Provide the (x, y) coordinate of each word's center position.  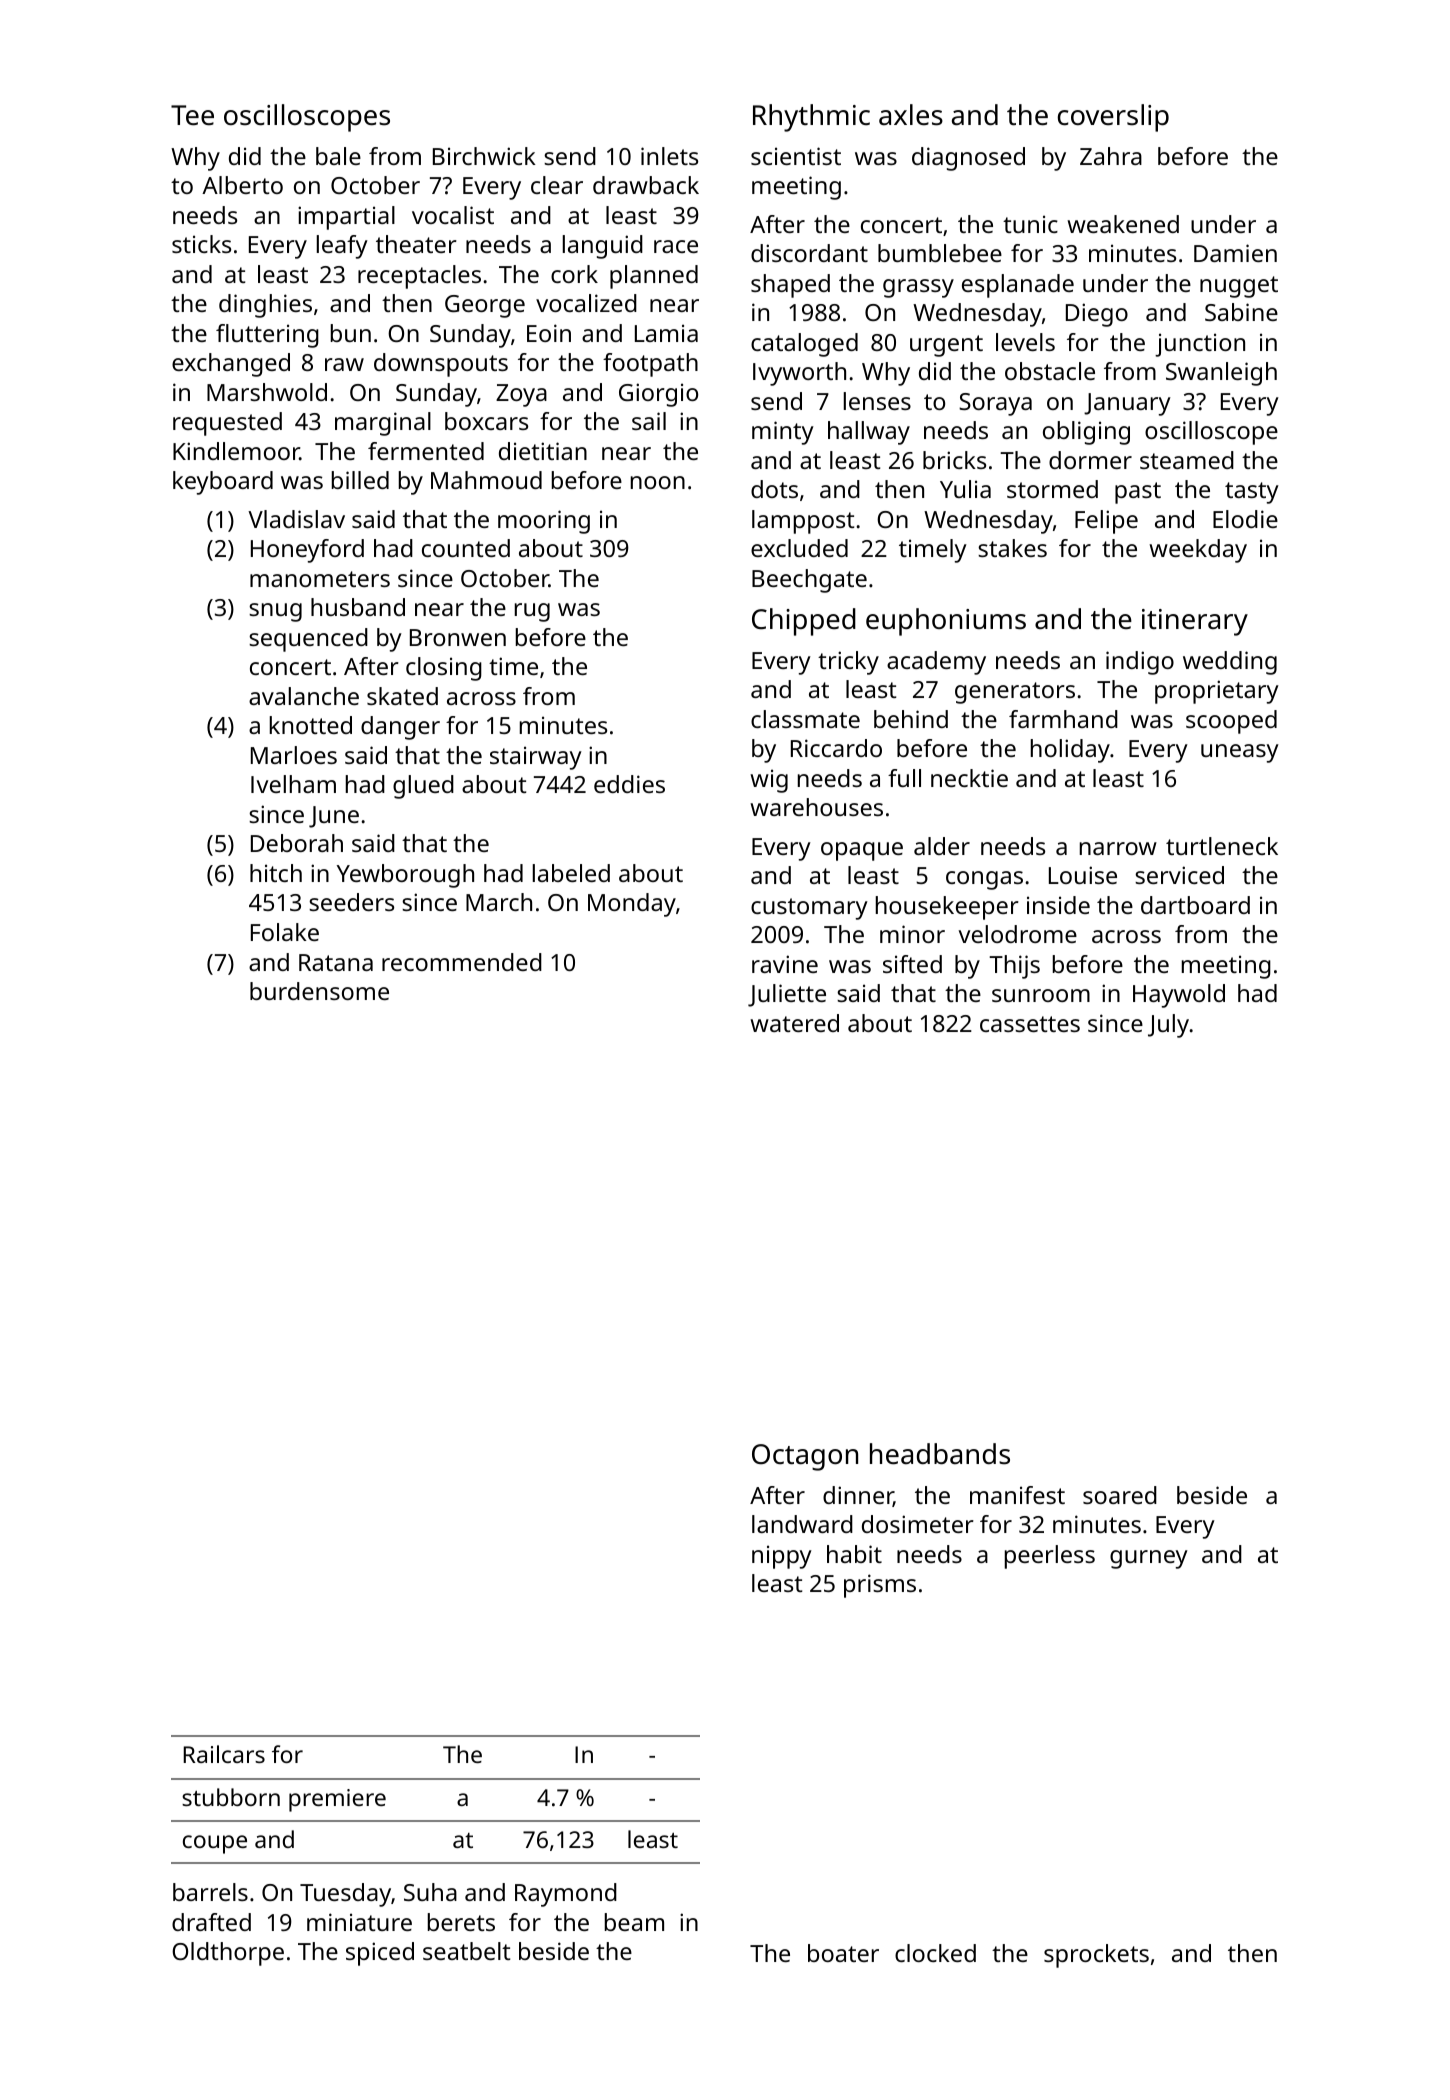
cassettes (1030, 1024)
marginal (383, 424)
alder (942, 846)
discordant (809, 253)
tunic (1030, 224)
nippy (782, 1557)
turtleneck (1222, 846)
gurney (1149, 1559)
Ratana (336, 962)
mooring (544, 522)
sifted (912, 964)
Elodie (1245, 519)
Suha (430, 1892)
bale (338, 156)
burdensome (319, 991)
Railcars (224, 1754)
